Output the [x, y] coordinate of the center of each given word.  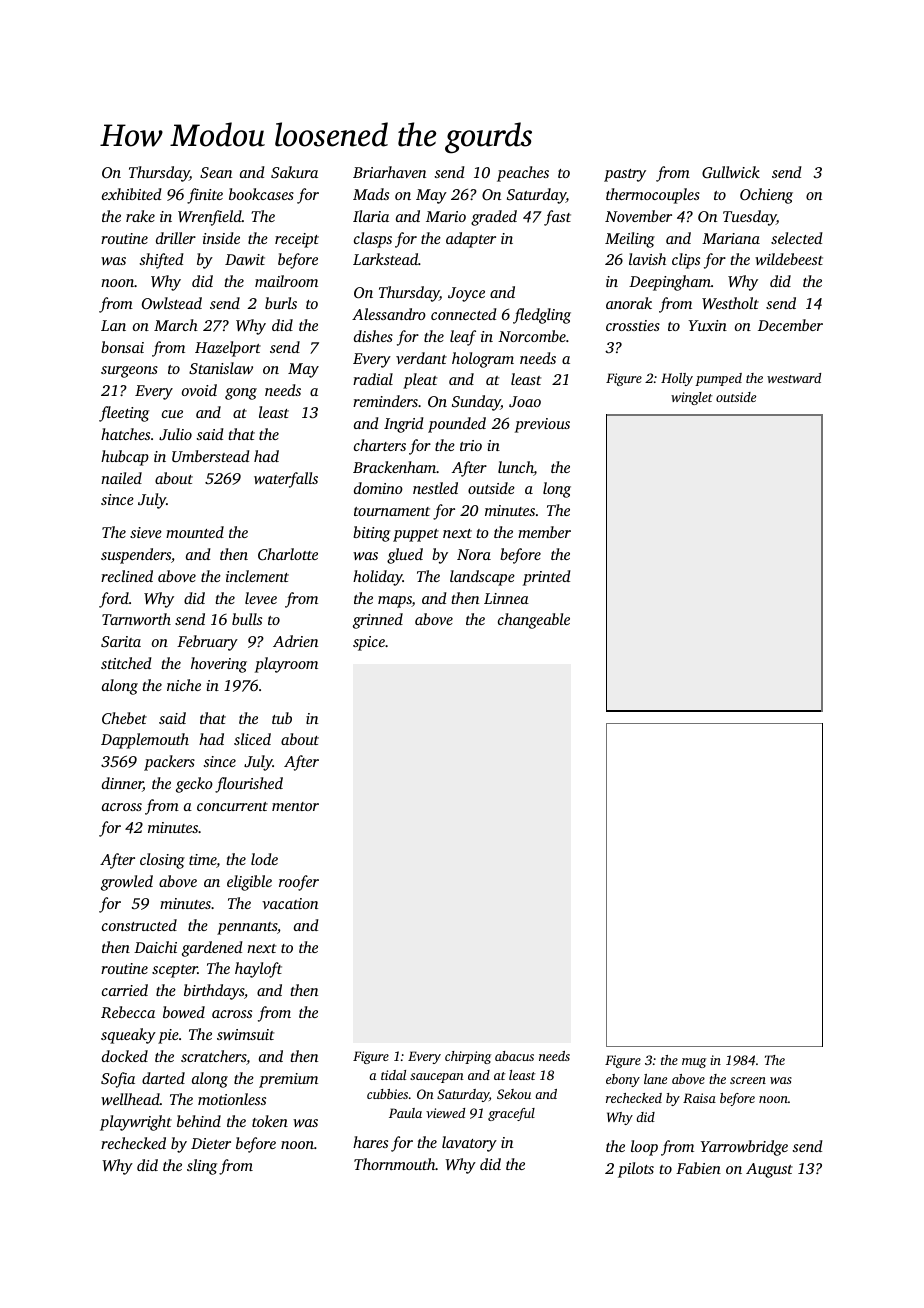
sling [202, 1167]
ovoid [199, 390]
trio [471, 445]
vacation [290, 903]
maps [395, 602]
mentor [295, 806]
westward [794, 378]
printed [547, 578]
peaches [523, 174]
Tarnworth [136, 619]
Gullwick [731, 172]
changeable [534, 621]
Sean [216, 172]
